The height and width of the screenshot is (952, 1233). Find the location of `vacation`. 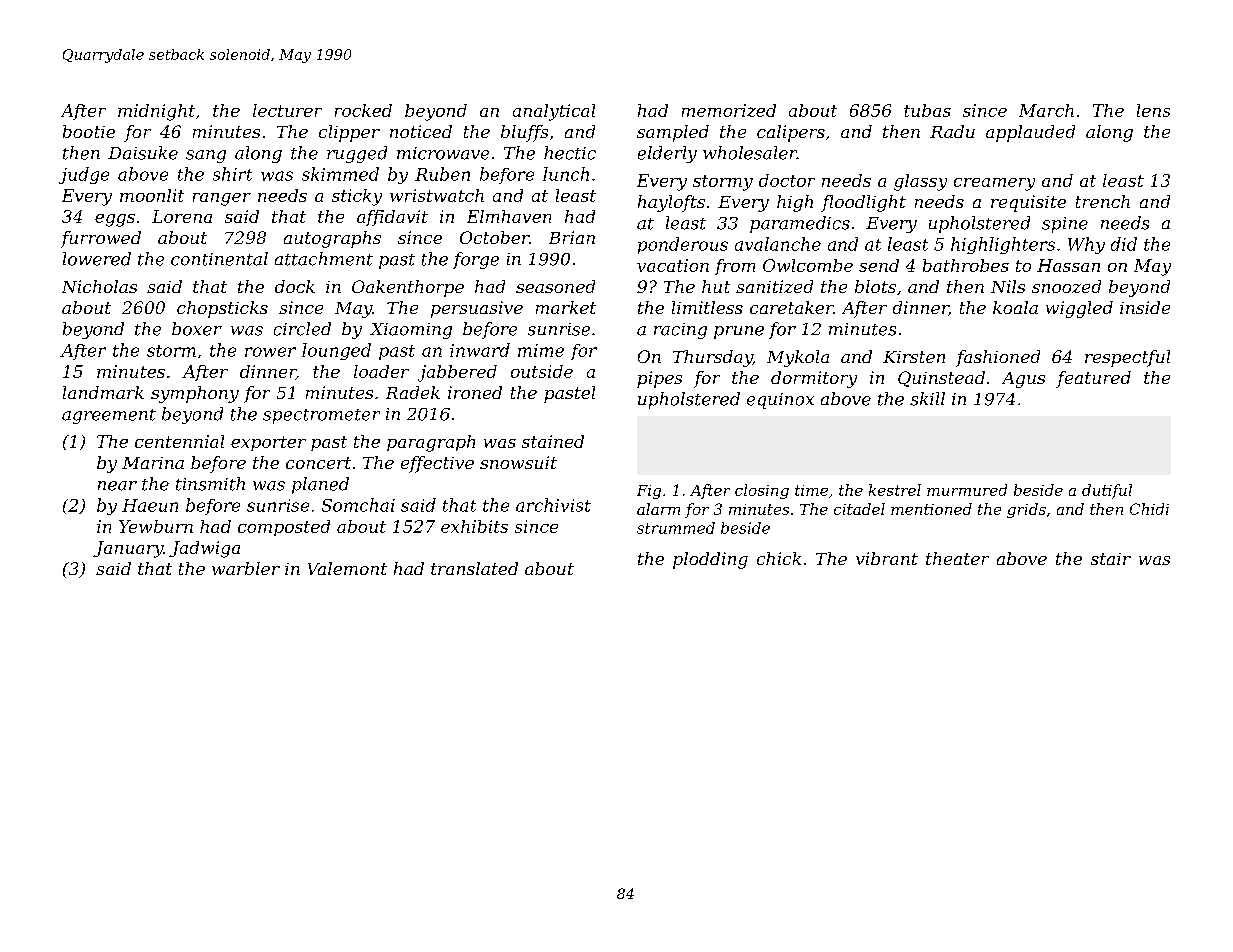

vacation is located at coordinates (673, 265).
